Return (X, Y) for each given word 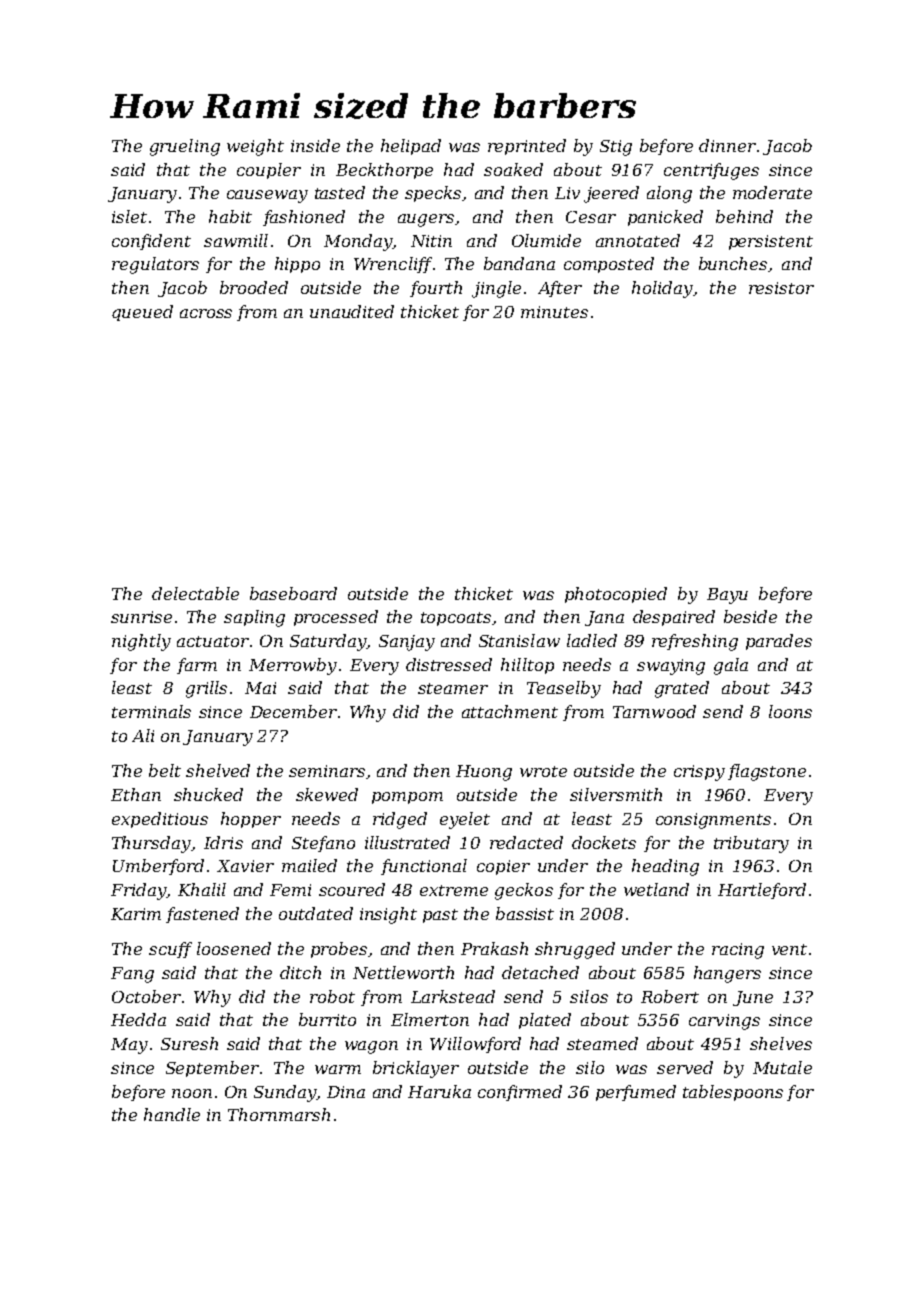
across (206, 313)
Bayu (727, 596)
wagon (371, 1047)
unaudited (352, 311)
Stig (616, 148)
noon (192, 1093)
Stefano (323, 844)
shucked (208, 794)
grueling (185, 147)
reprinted (527, 147)
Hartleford (762, 891)
